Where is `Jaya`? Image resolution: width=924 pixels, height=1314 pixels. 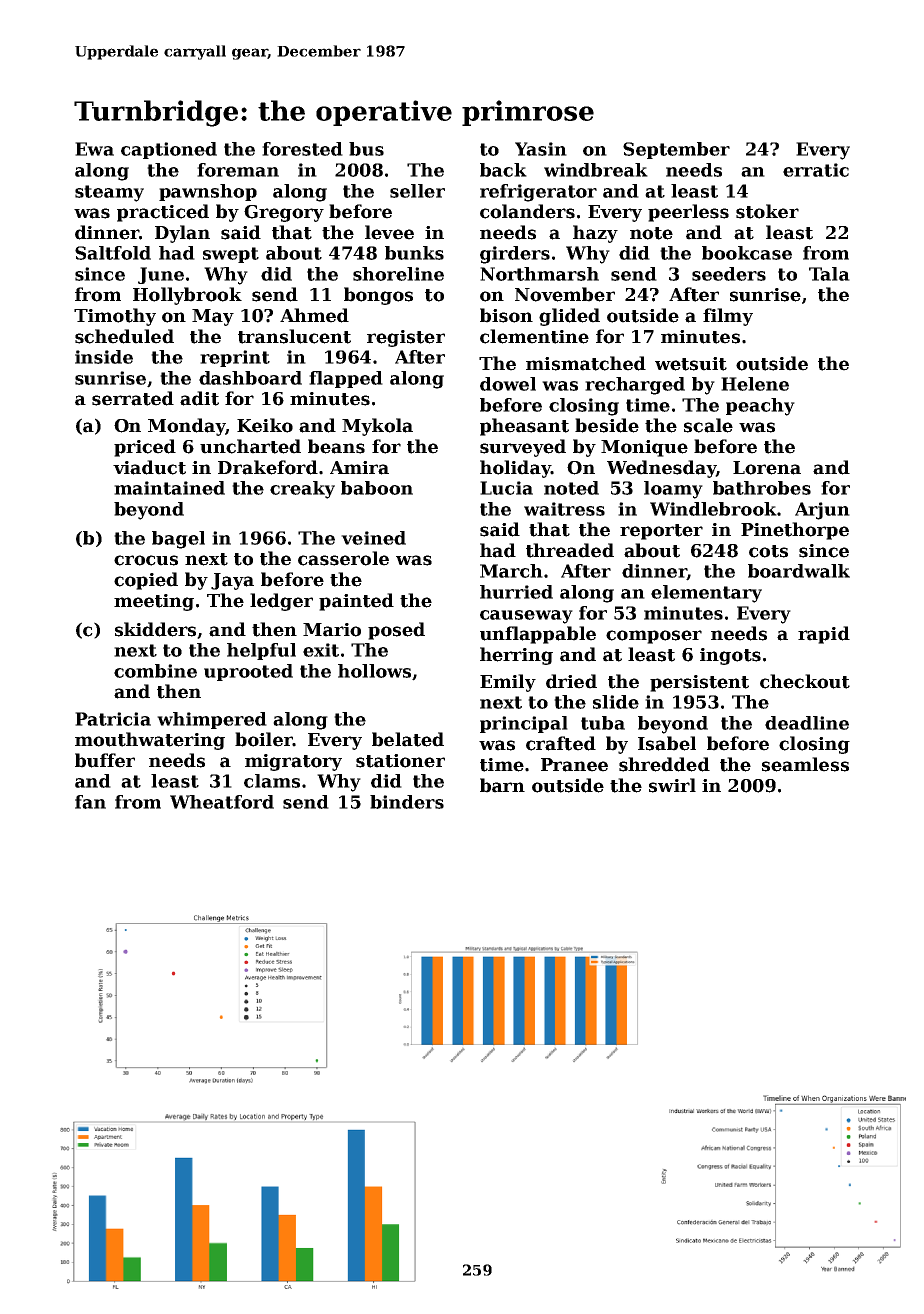
Jaya is located at coordinates (232, 581).
